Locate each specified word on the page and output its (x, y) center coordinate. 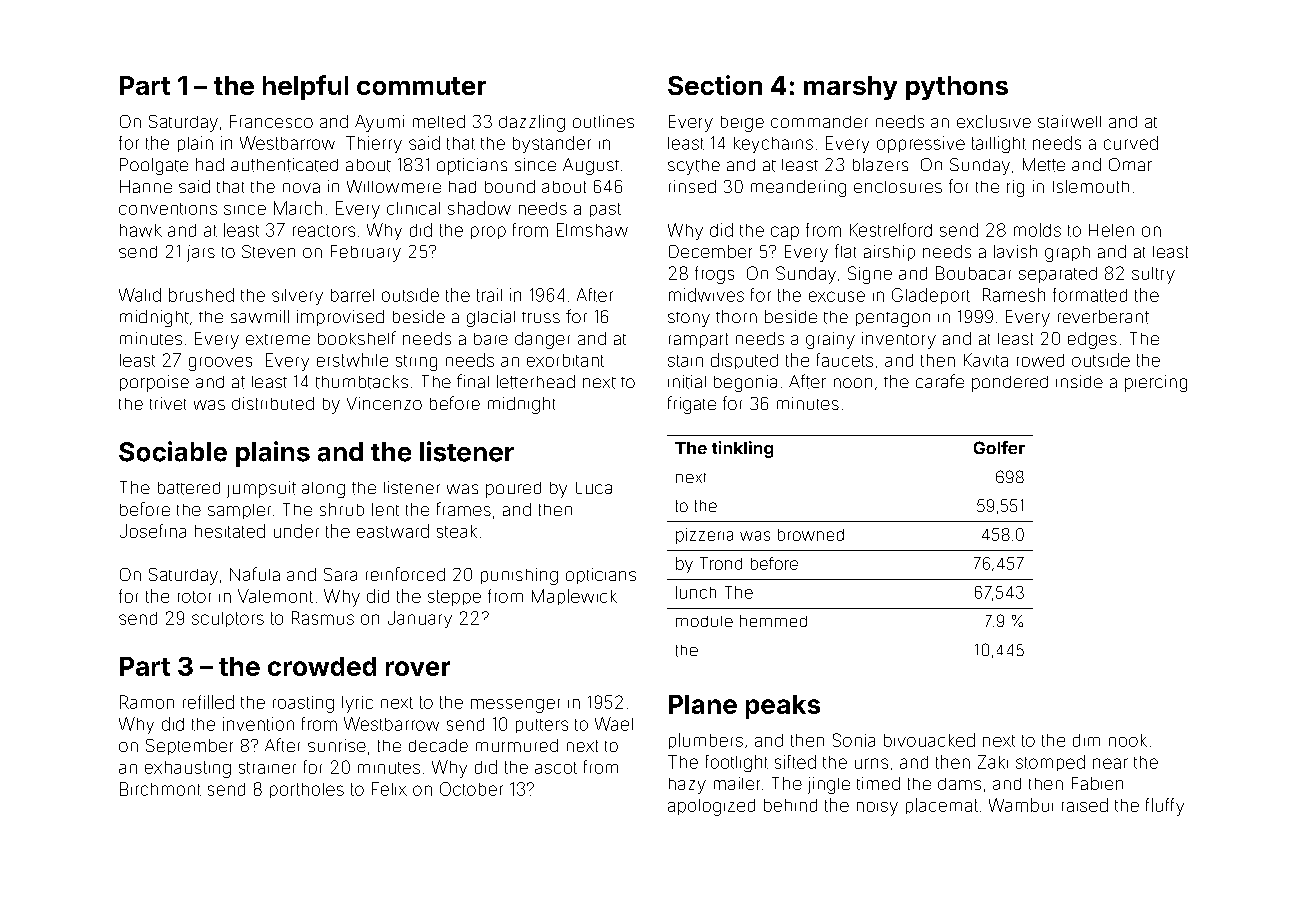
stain (685, 361)
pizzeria (704, 536)
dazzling (532, 123)
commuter (421, 86)
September (189, 747)
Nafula (255, 574)
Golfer (999, 447)
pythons (957, 88)
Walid (140, 295)
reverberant (1103, 317)
